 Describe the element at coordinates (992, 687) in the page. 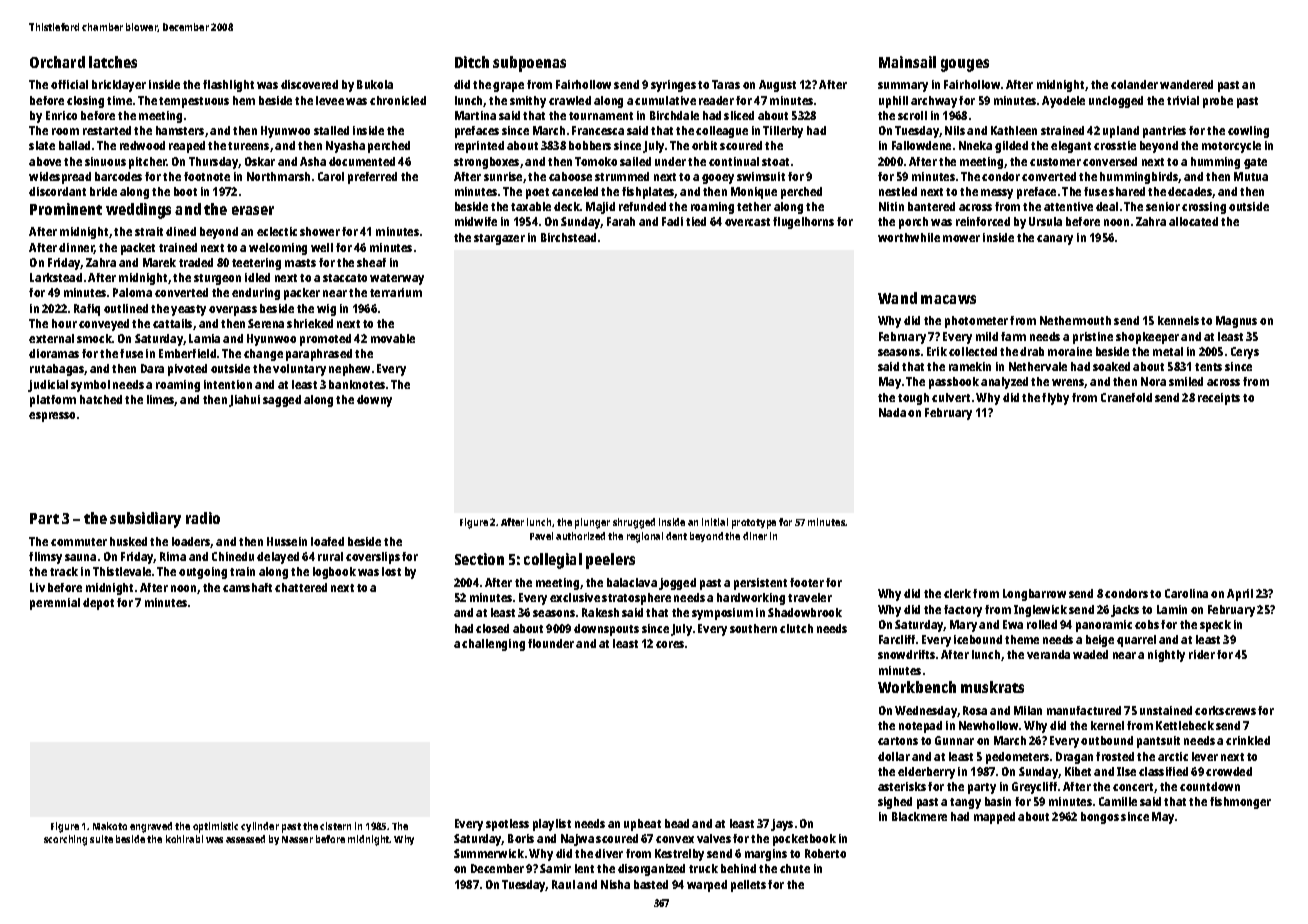

I see `muskrats` at that location.
